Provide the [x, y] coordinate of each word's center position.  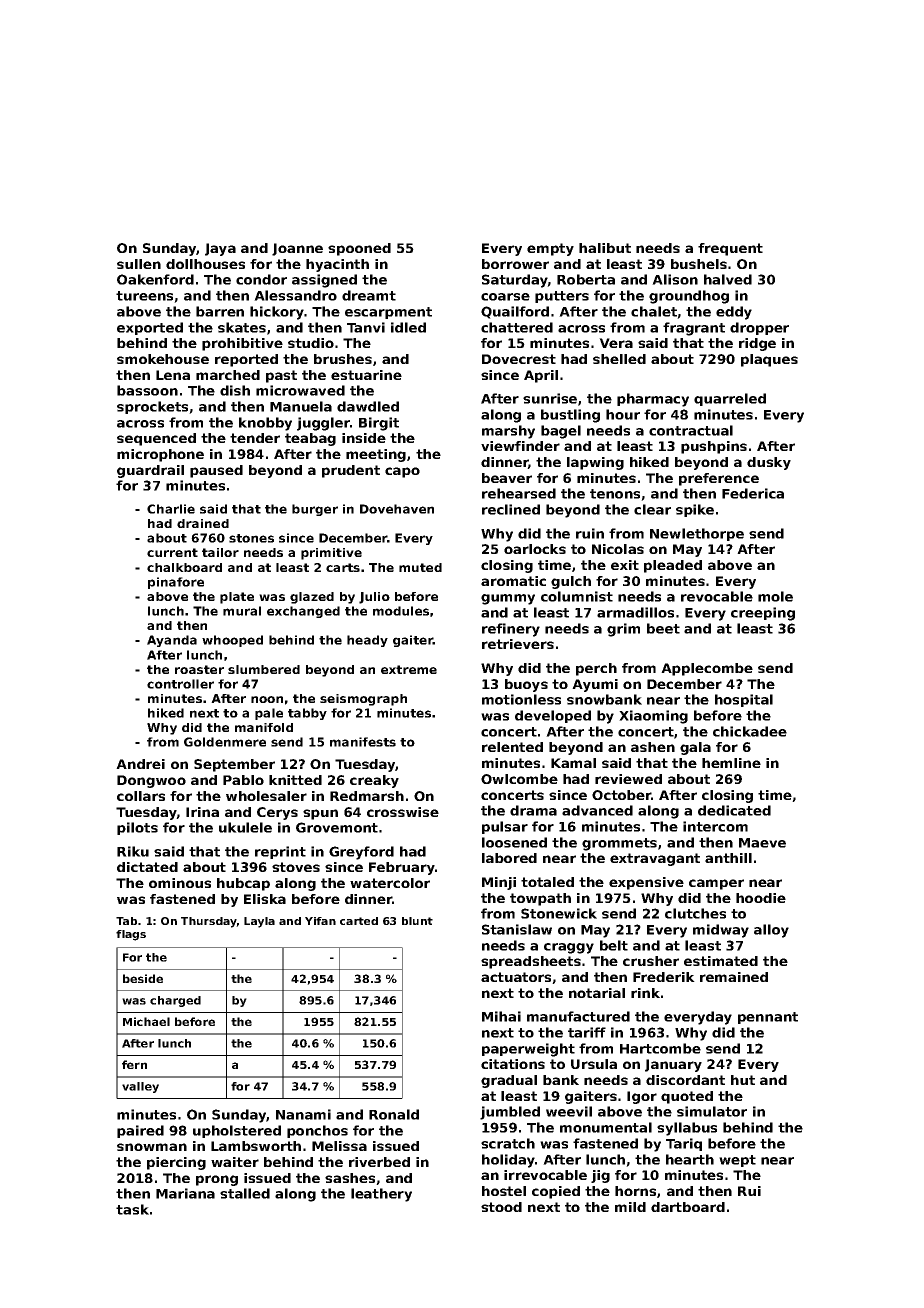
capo [402, 472]
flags [131, 935]
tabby [307, 714]
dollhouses [205, 264]
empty [550, 249]
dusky [769, 463]
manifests [363, 742]
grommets [619, 844]
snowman [152, 1147]
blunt [417, 921]
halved [728, 279]
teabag [310, 439]
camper [716, 884]
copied [556, 1192]
